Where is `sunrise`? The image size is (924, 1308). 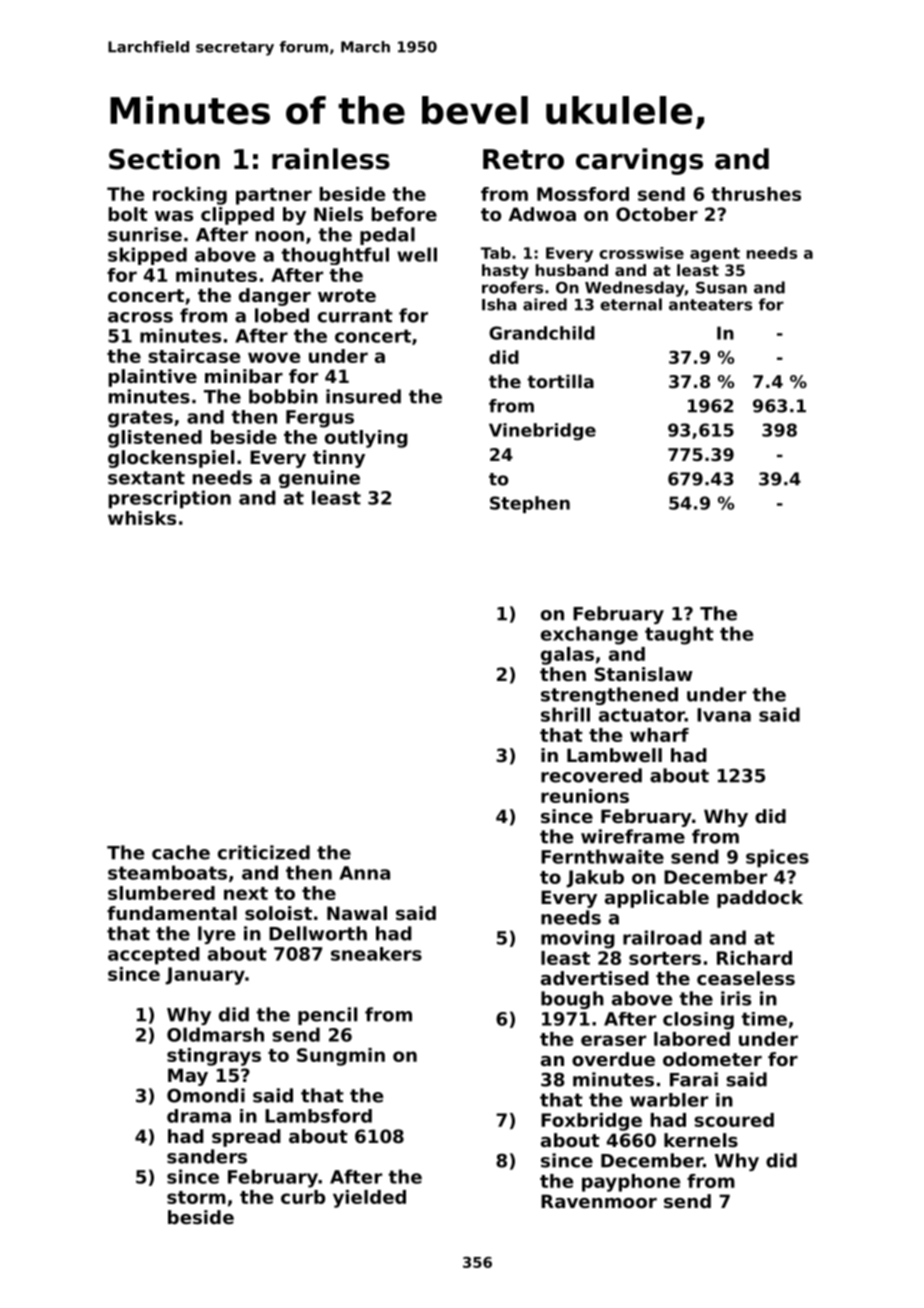 sunrise is located at coordinates (145, 234).
